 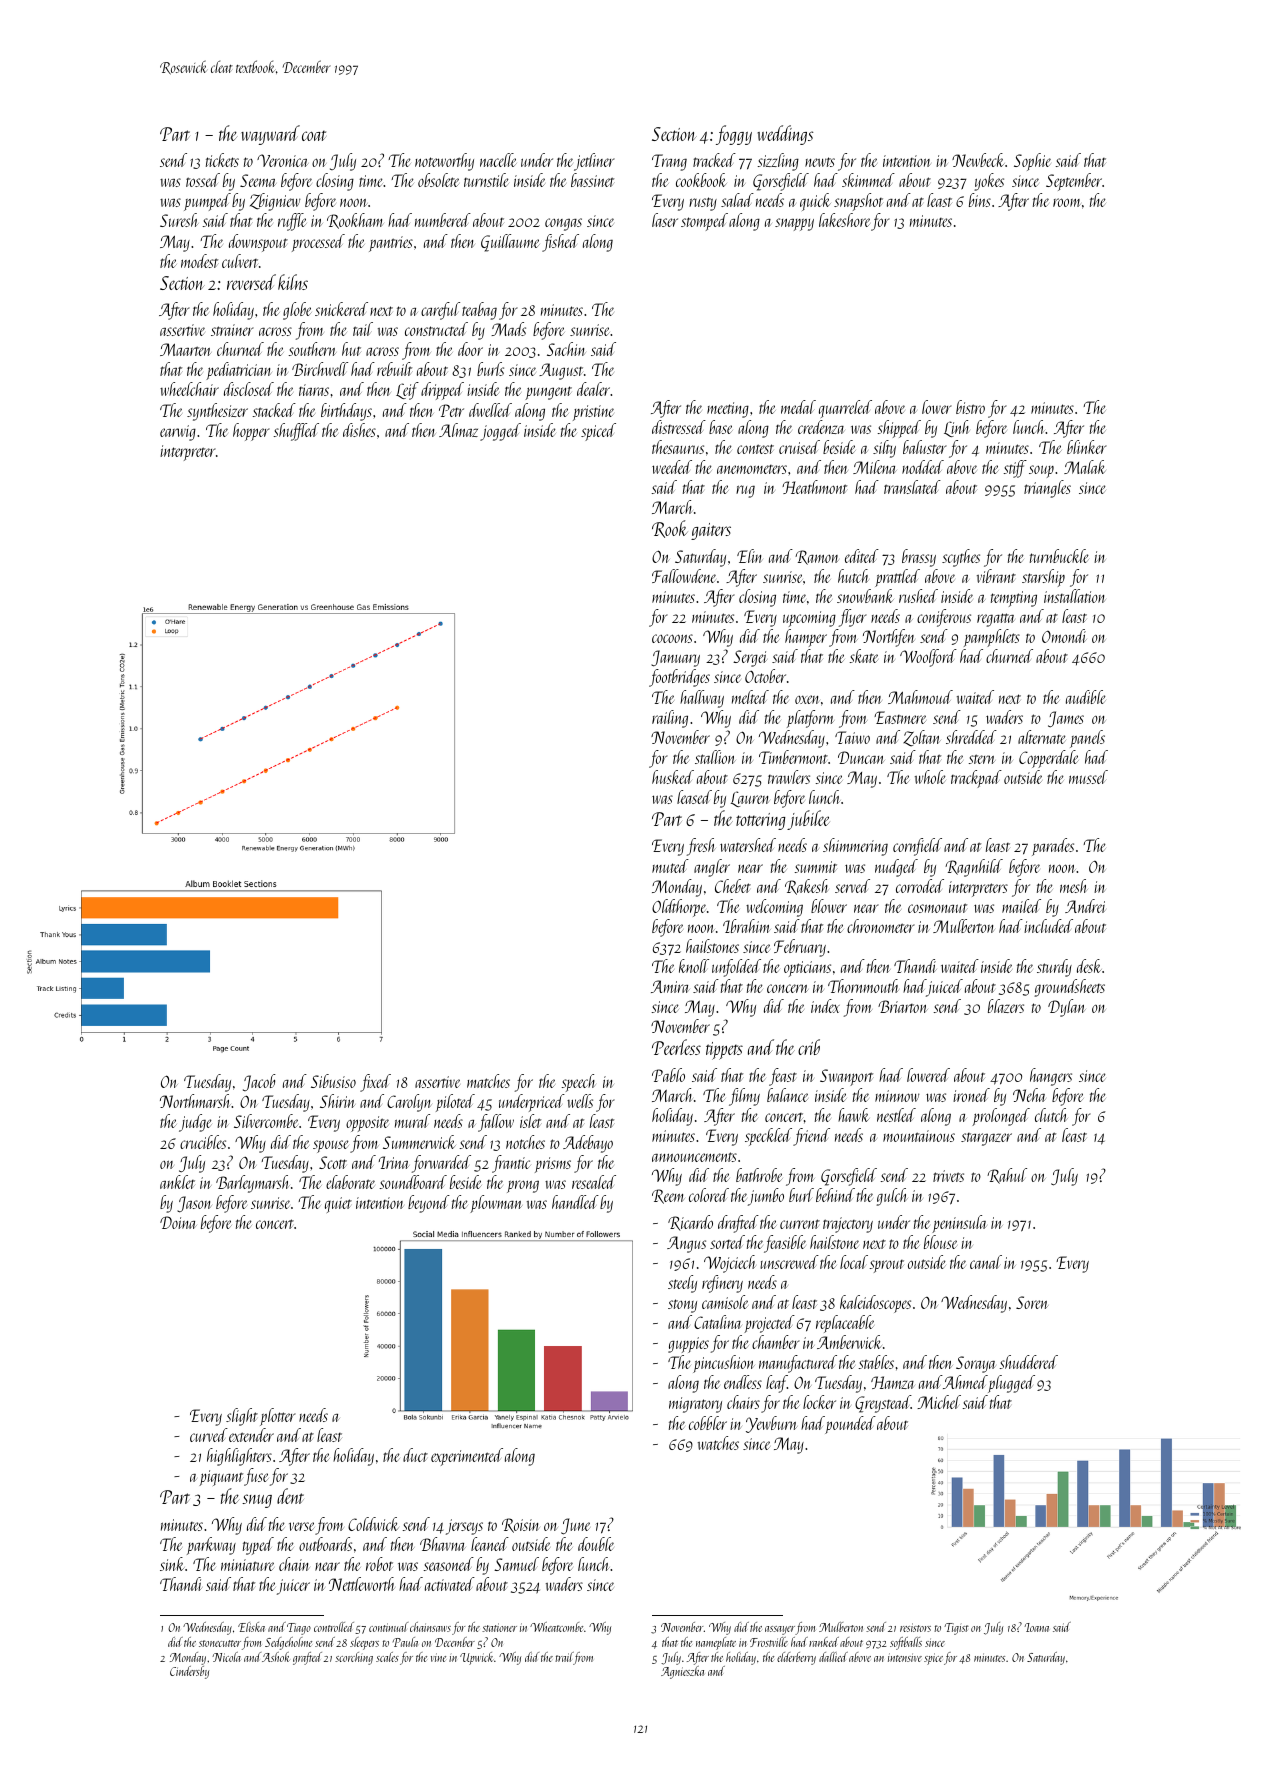 I want to click on Cindersby, so click(x=189, y=1672).
